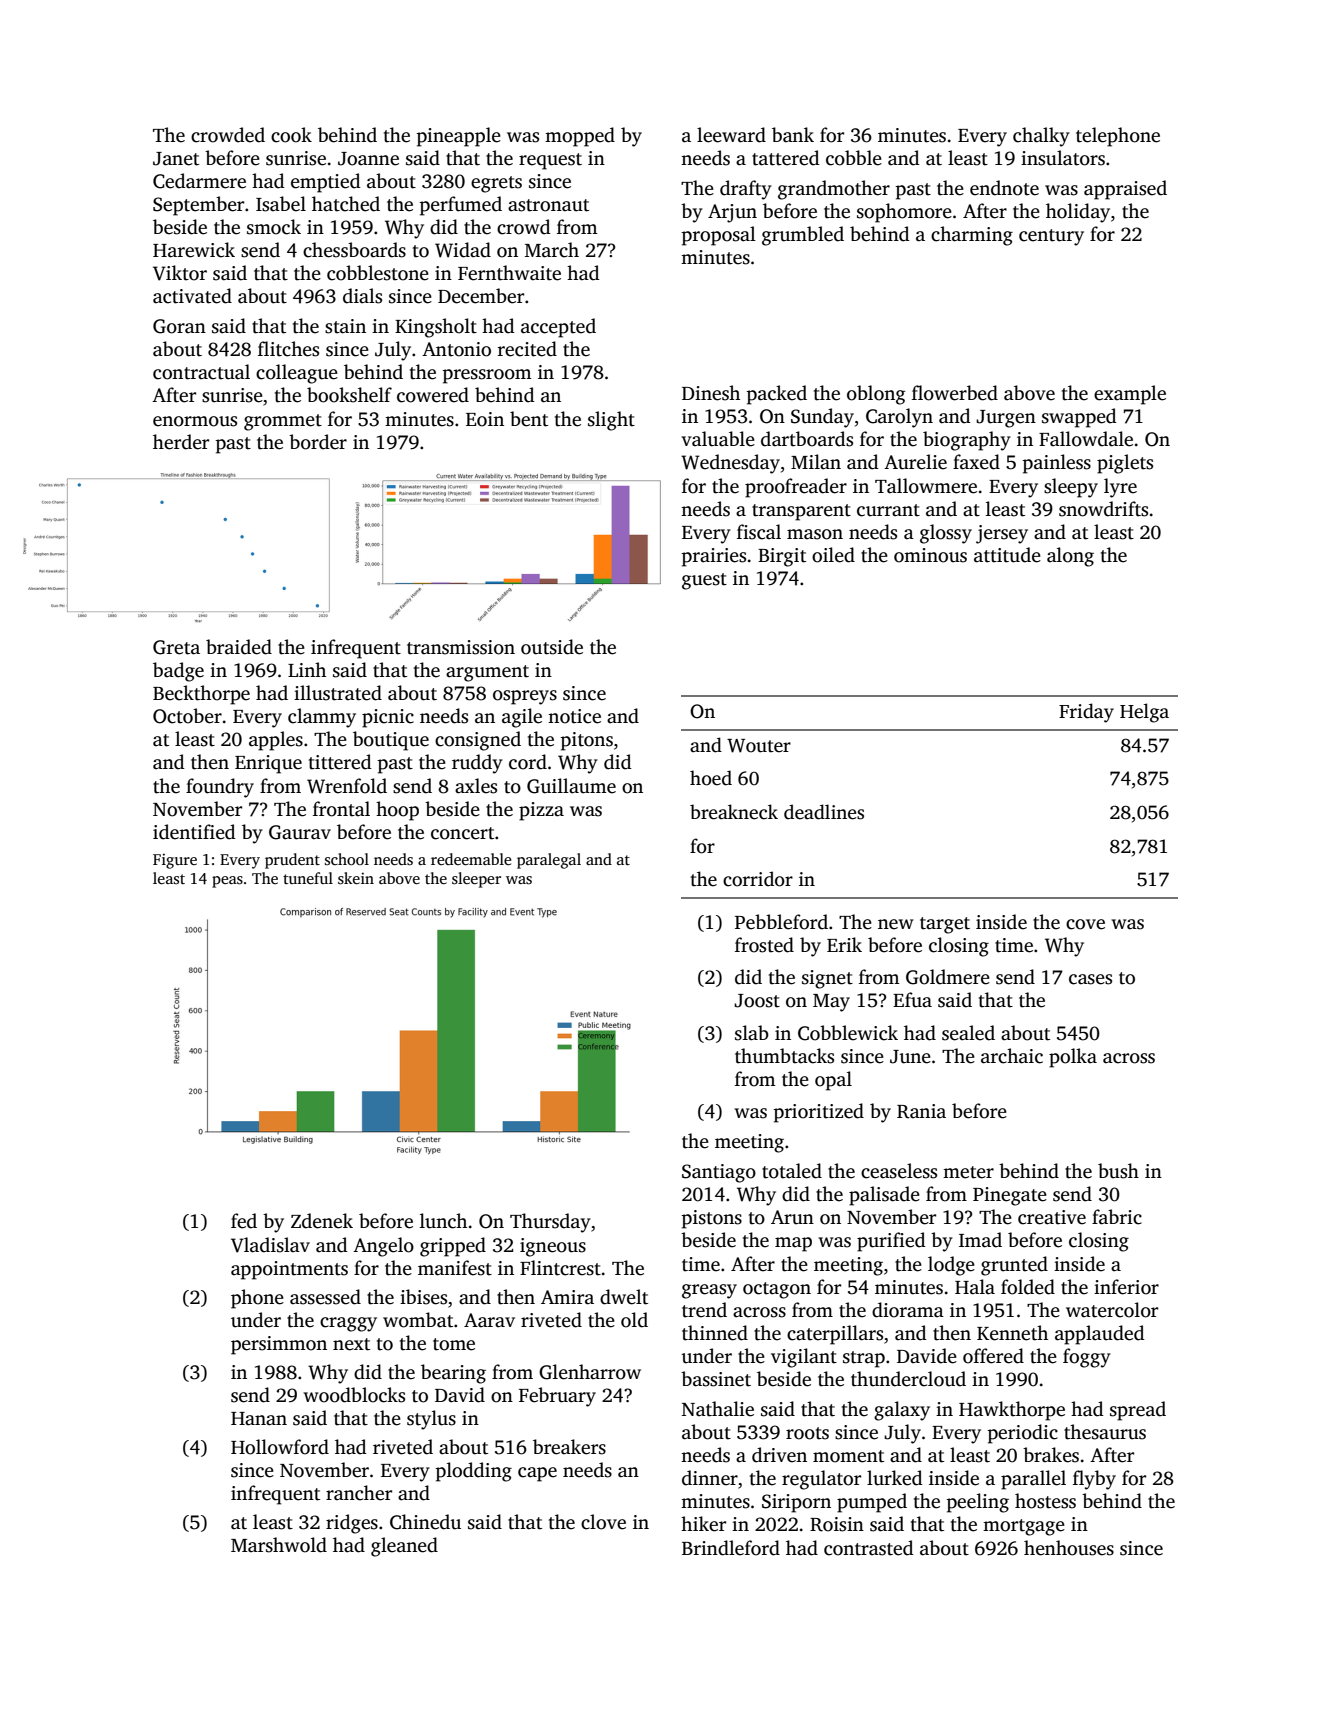  Describe the element at coordinates (552, 647) in the image. I see `outside` at that location.
